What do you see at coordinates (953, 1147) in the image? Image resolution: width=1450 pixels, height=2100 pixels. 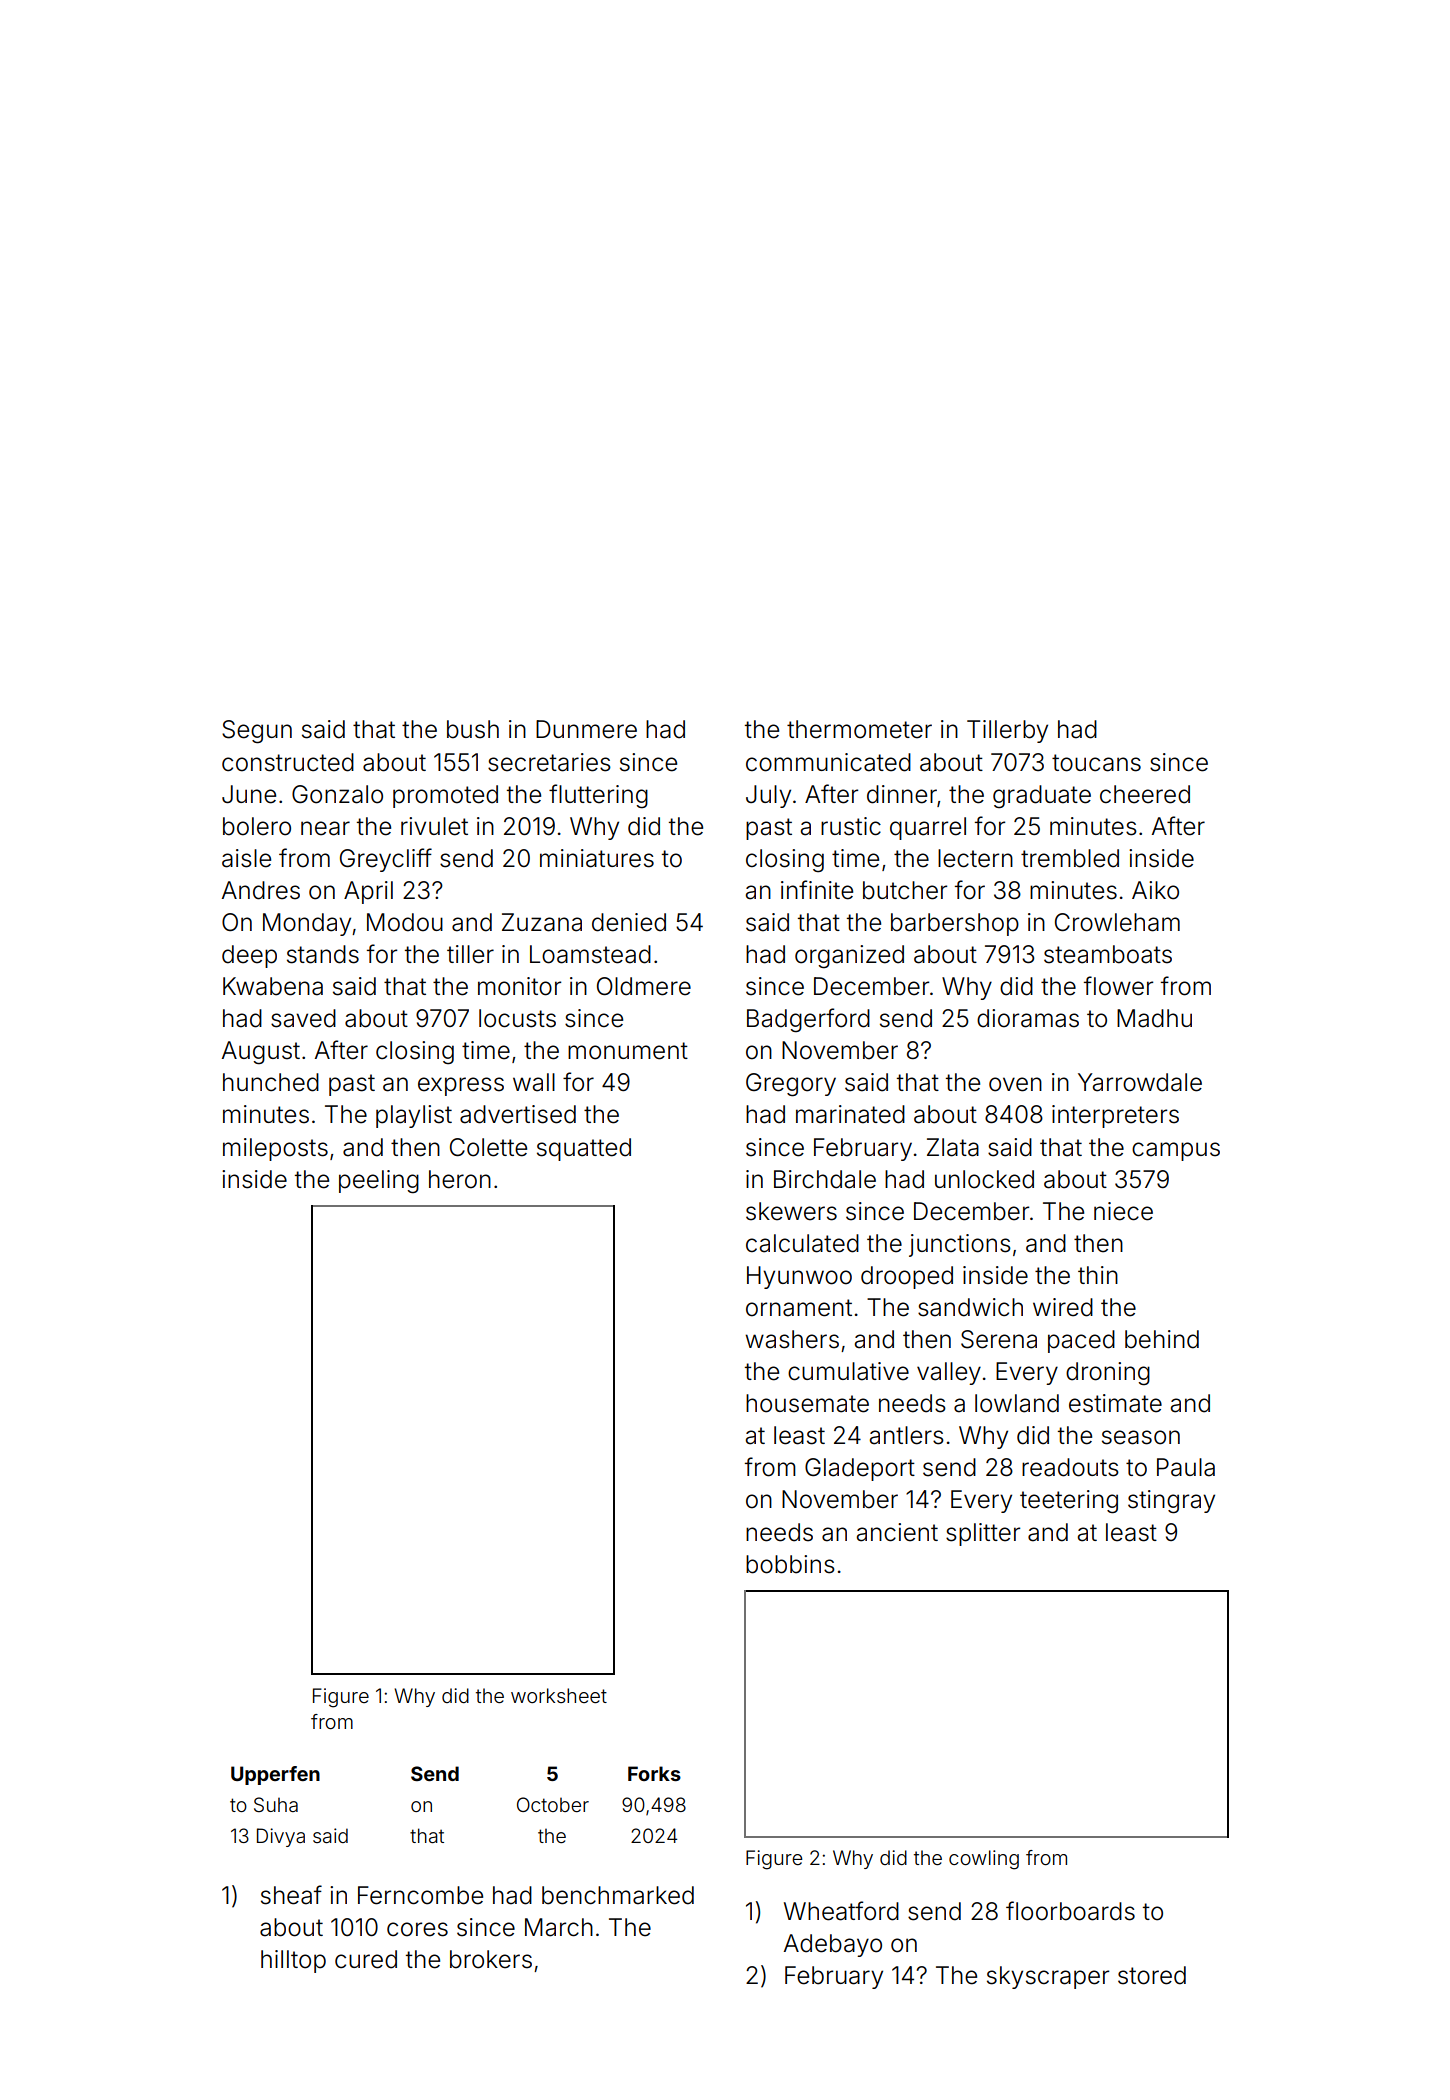 I see `Zlata` at bounding box center [953, 1147].
